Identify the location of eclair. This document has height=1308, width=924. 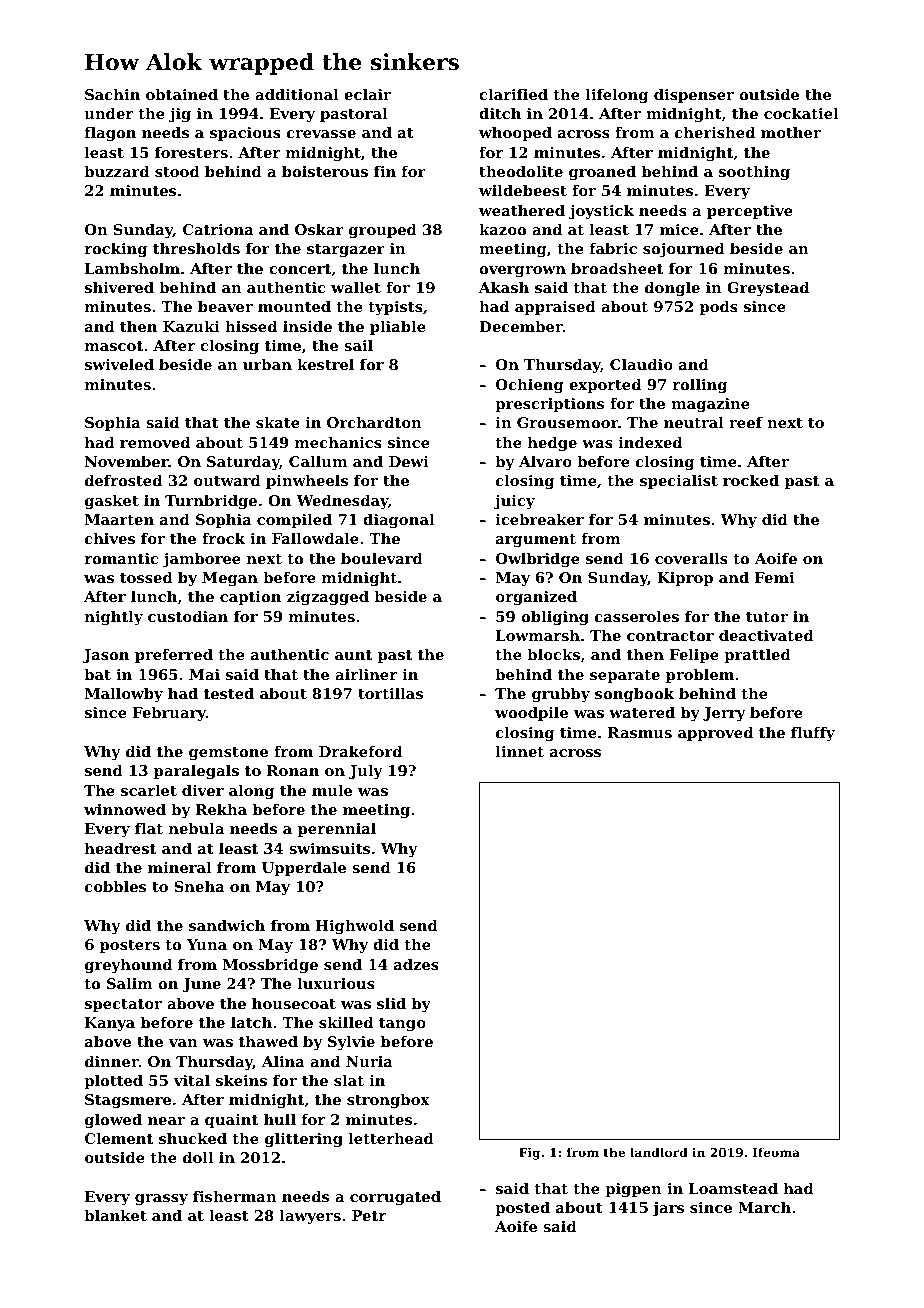
(367, 94).
